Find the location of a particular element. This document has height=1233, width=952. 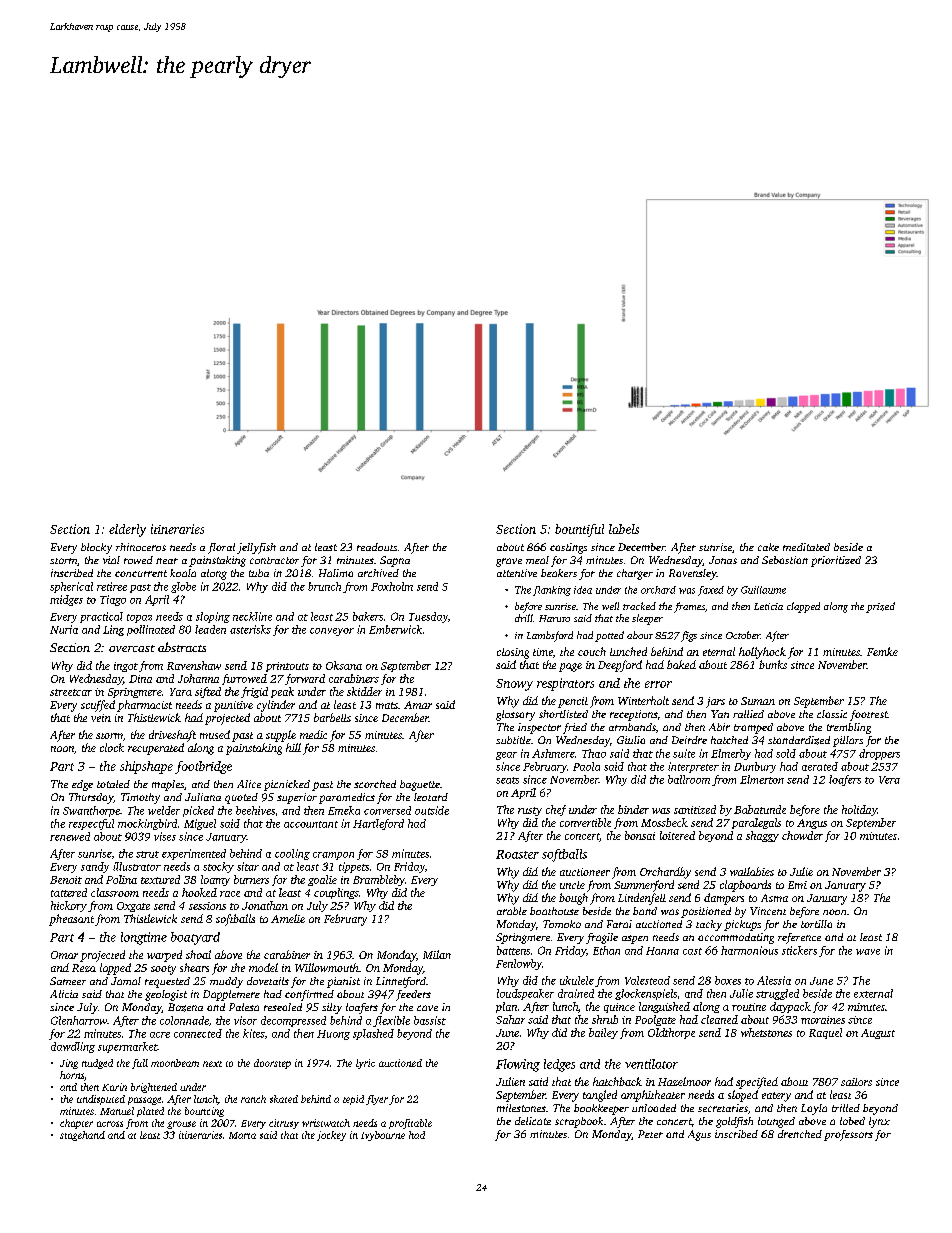

external is located at coordinates (873, 993).
